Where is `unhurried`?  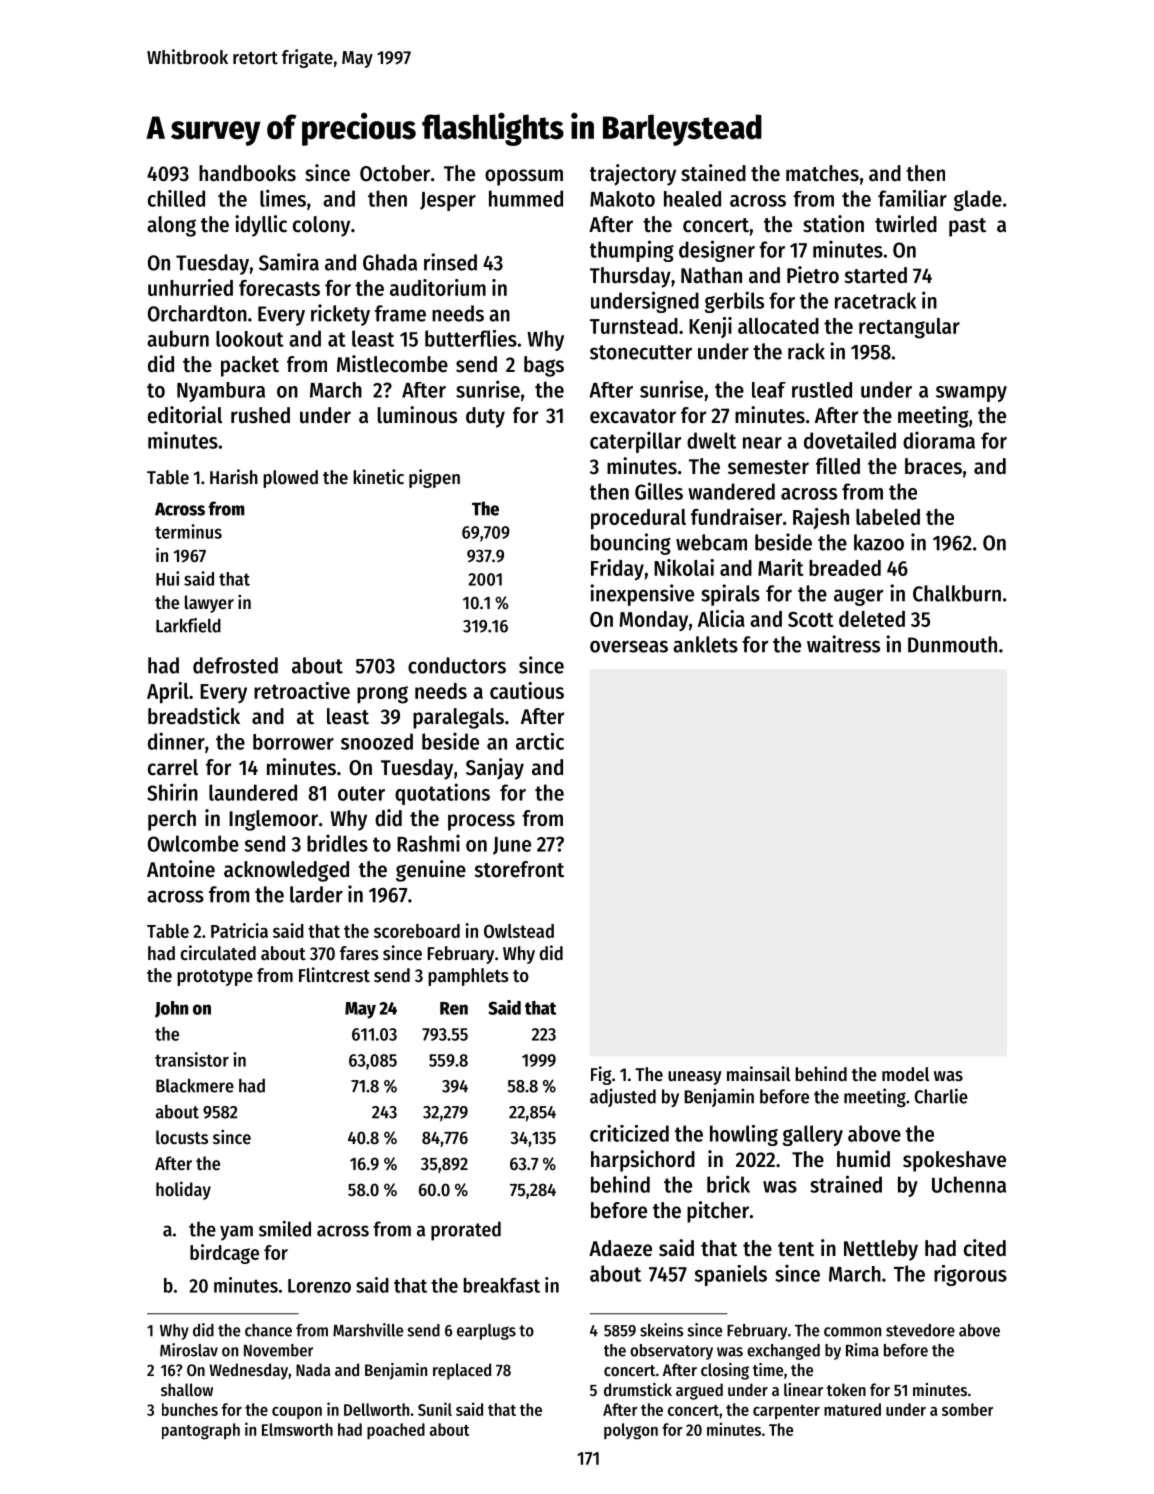
unhurried is located at coordinates (190, 287).
